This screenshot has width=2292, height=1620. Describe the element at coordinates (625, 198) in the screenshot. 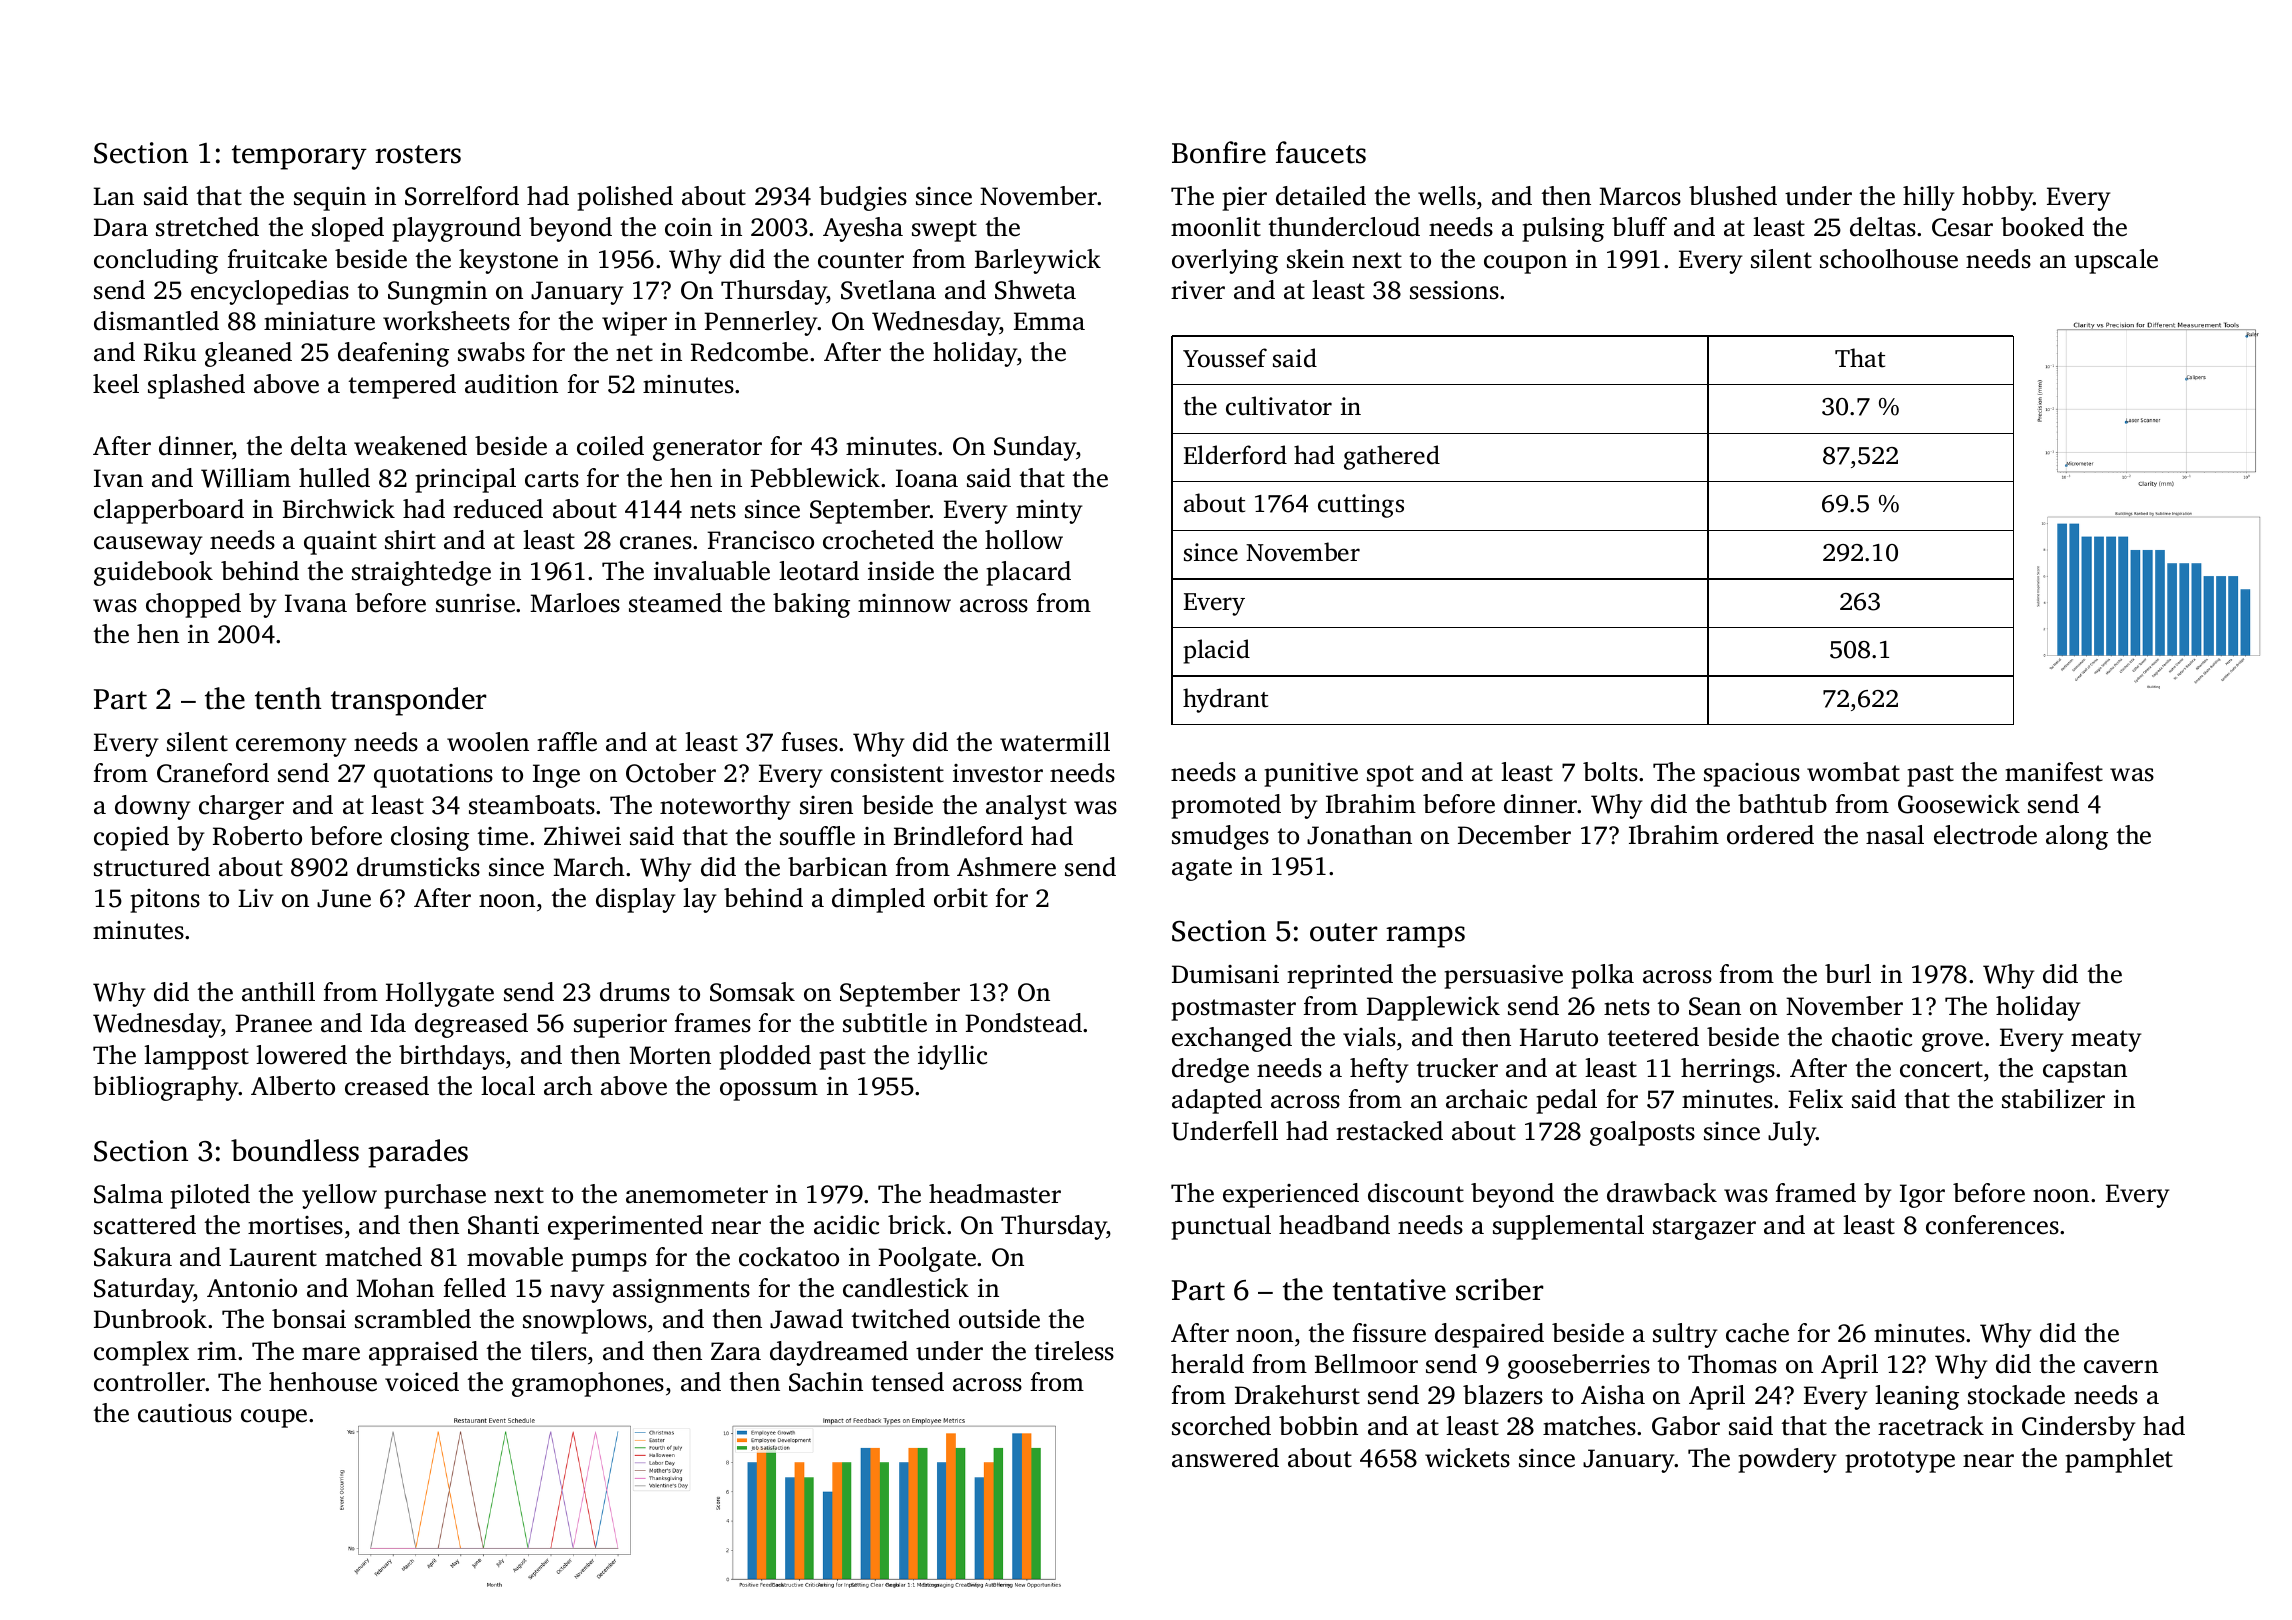

I see `polished` at that location.
